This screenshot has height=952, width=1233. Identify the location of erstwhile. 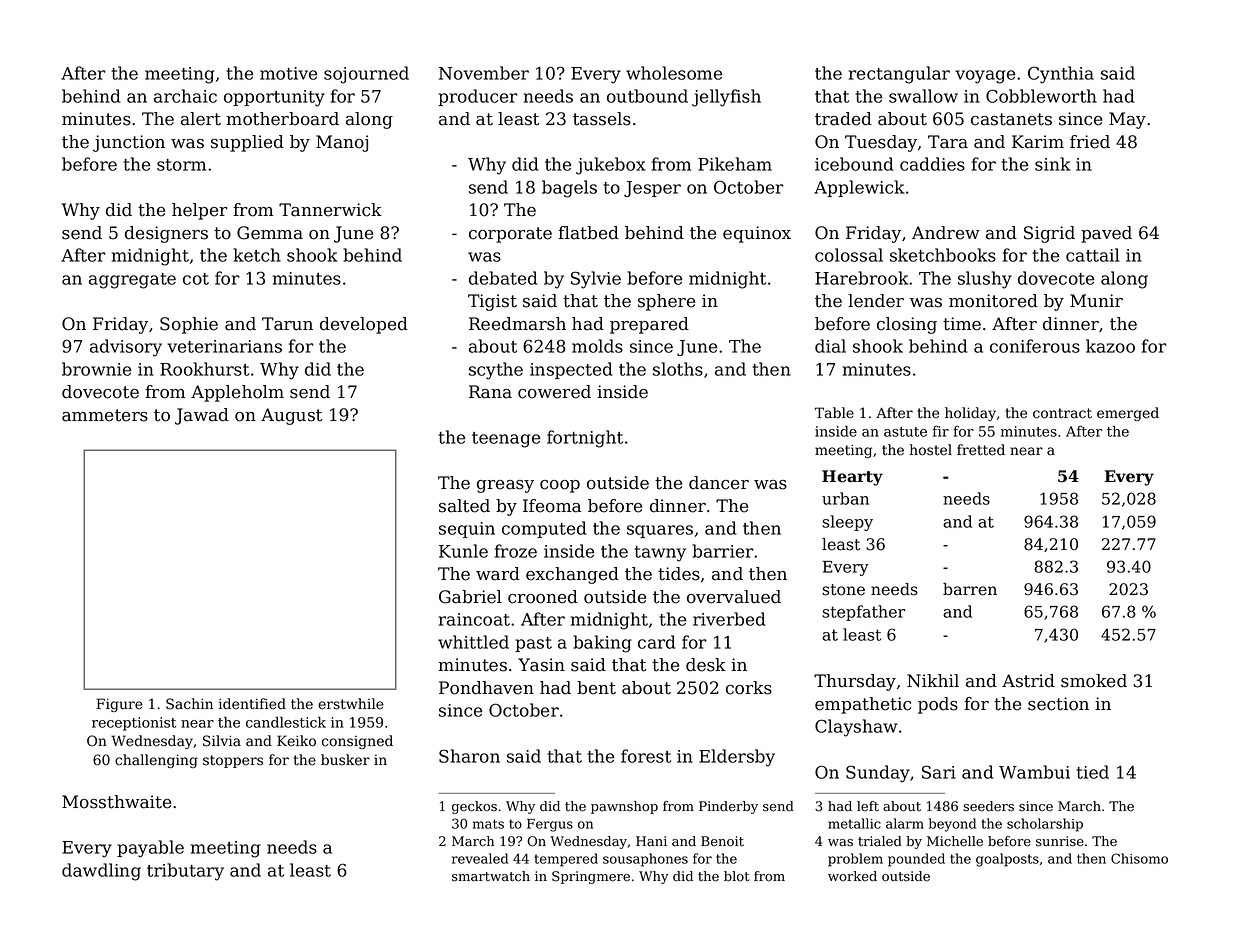
(351, 704).
